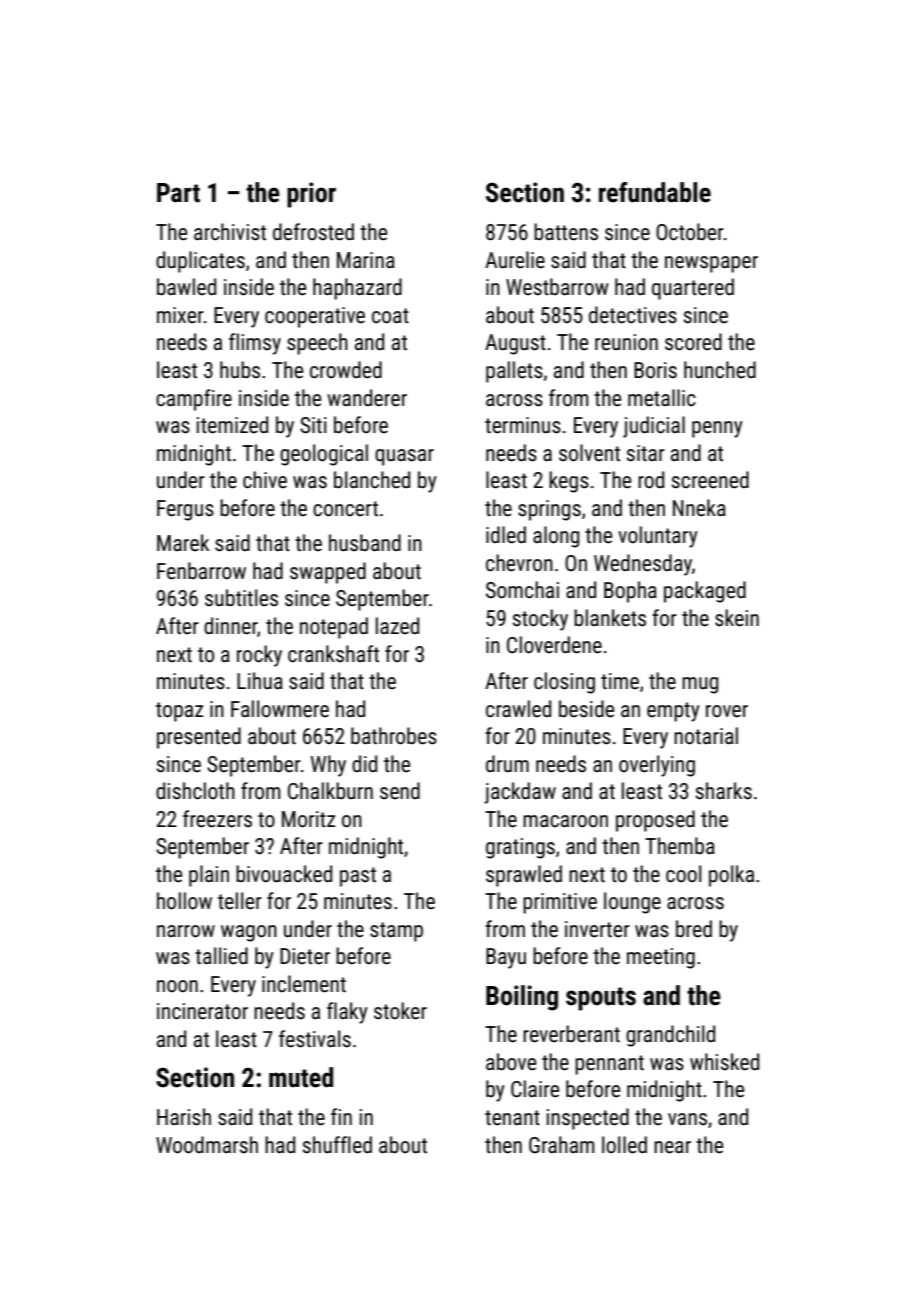 This screenshot has width=924, height=1311. Describe the element at coordinates (522, 590) in the screenshot. I see `Somchai` at that location.
